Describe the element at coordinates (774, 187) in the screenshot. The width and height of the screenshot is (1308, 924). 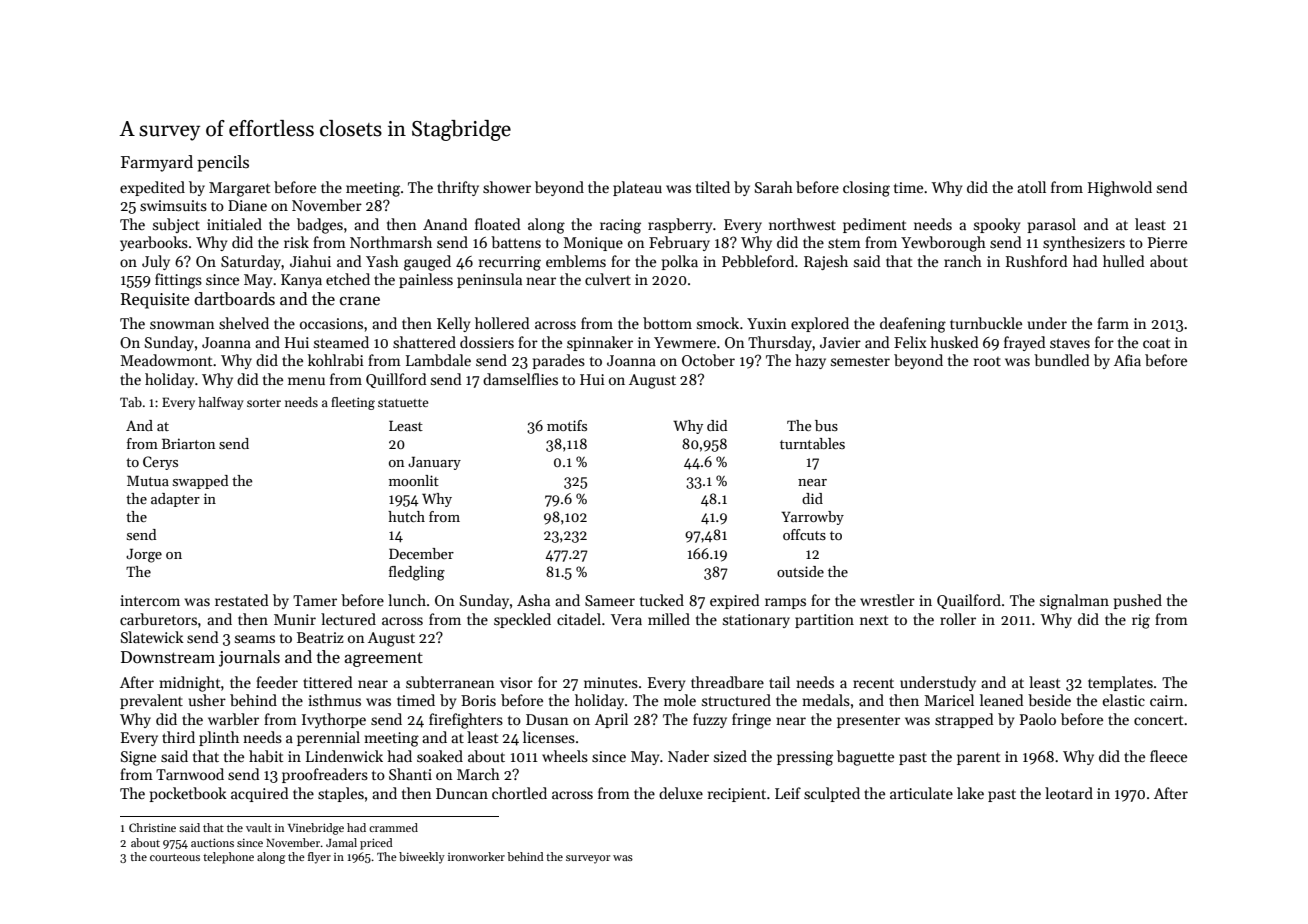
I see `Sarah` at that location.
